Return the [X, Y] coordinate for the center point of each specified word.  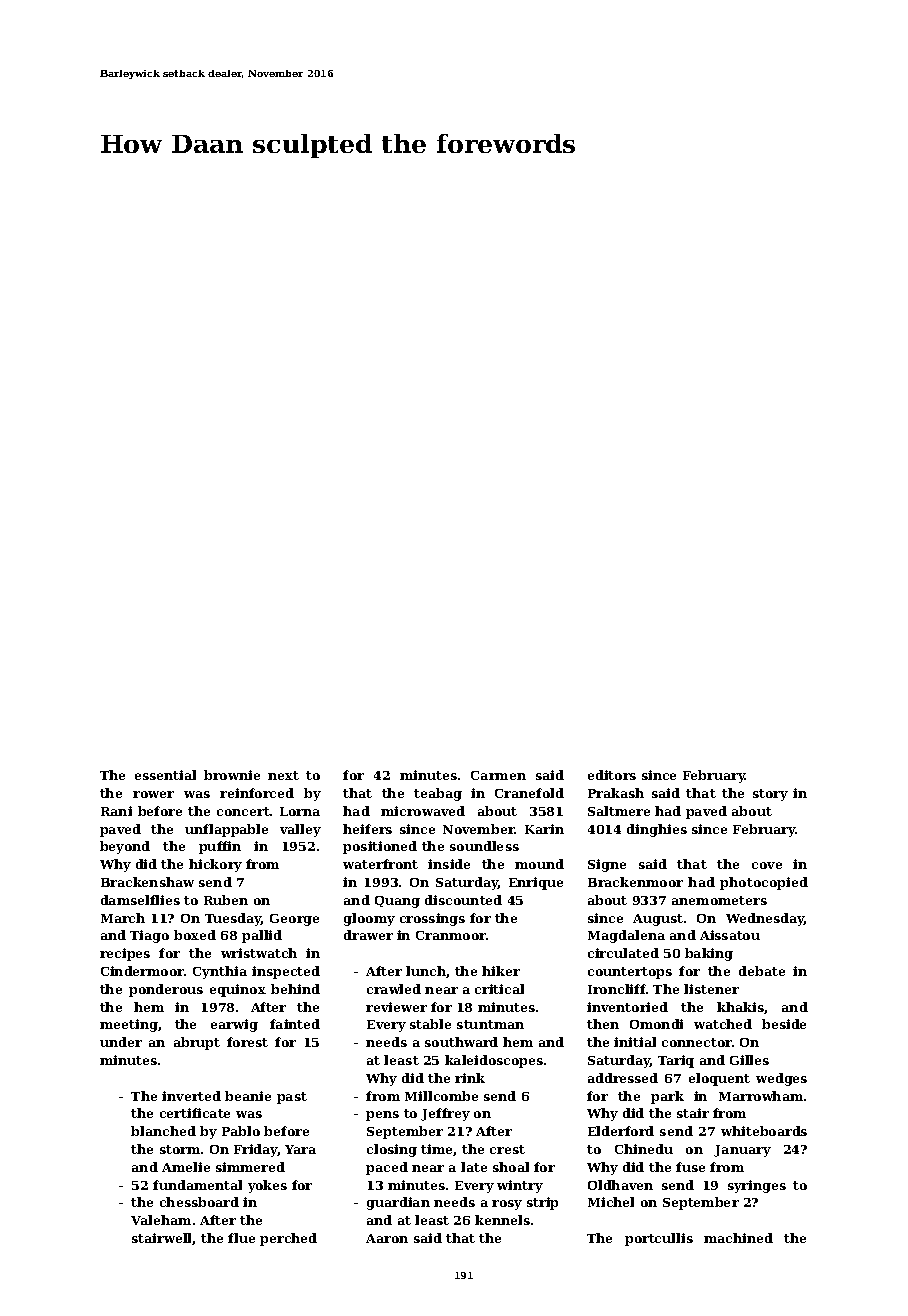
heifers [367, 829]
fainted [295, 1024]
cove [767, 865]
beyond [125, 847]
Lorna [300, 811]
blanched [163, 1131]
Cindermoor [142, 971]
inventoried [627, 1007]
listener [711, 989]
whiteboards [764, 1131]
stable [430, 1024]
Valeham [161, 1220]
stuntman [490, 1024]
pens [382, 1116]
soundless [484, 846]
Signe [607, 865]
